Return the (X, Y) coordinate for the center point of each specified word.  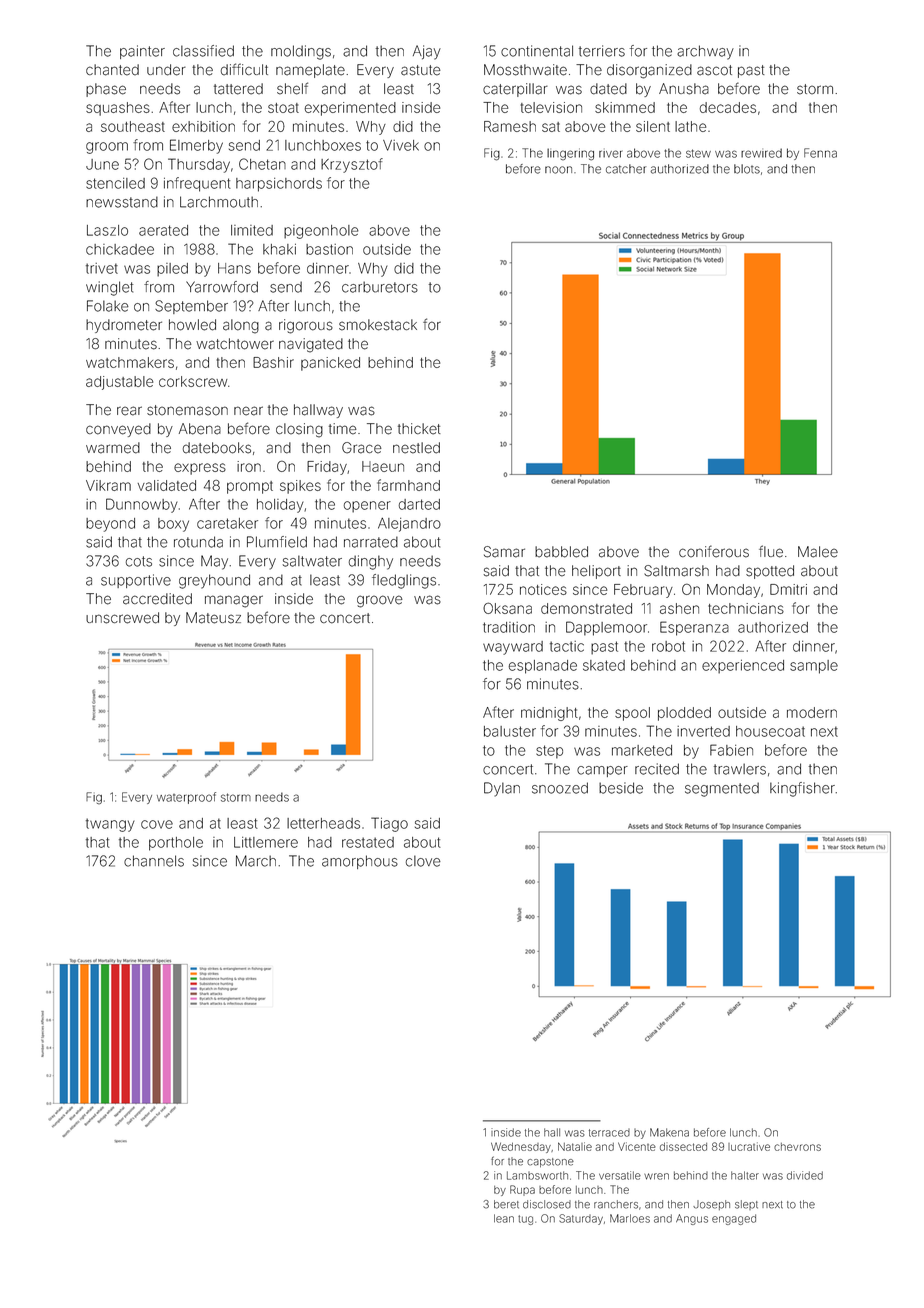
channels (154, 861)
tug (525, 1220)
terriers (602, 51)
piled (172, 270)
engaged (734, 1219)
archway (705, 52)
